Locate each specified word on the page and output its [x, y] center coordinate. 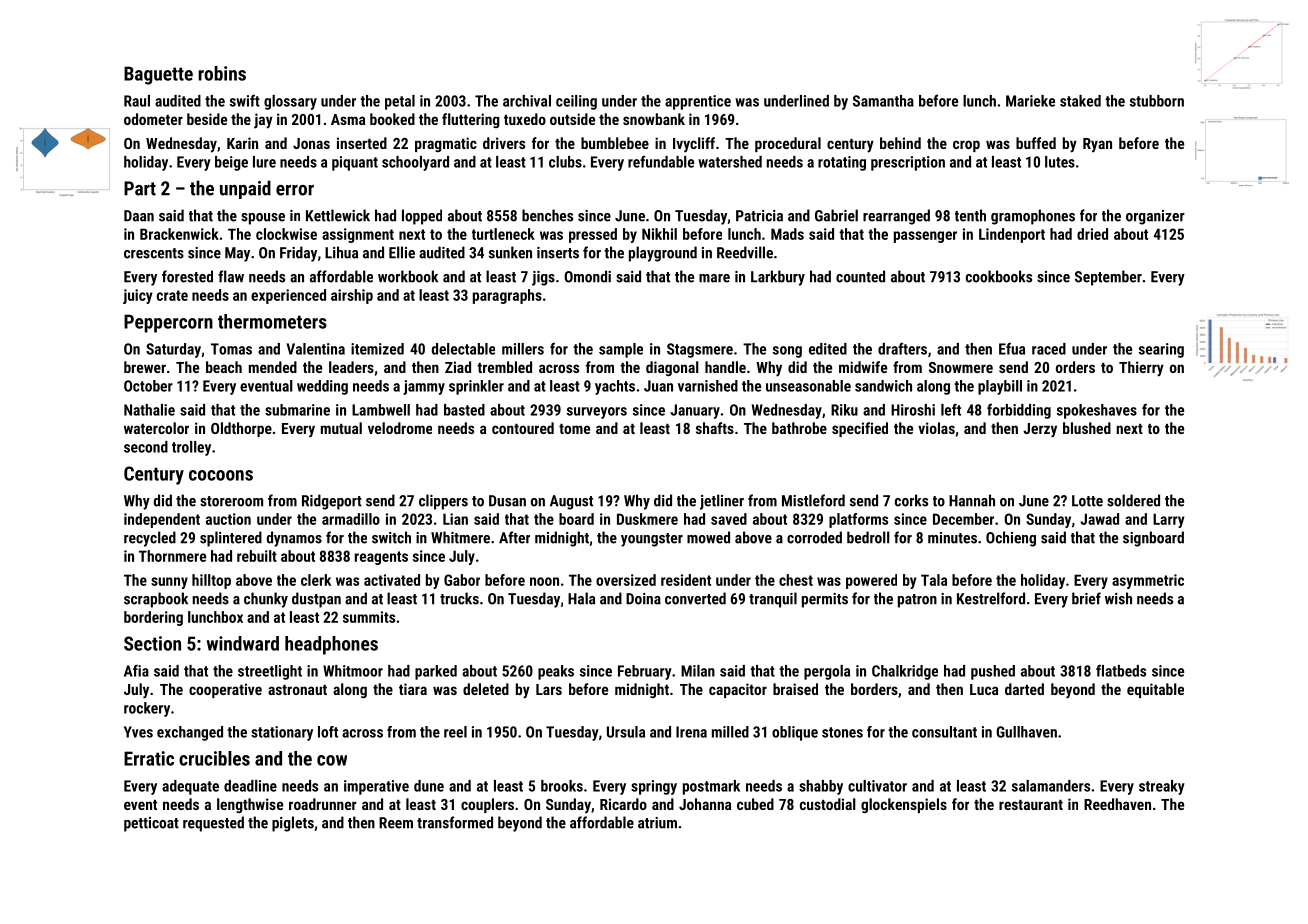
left [951, 409]
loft [328, 732]
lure [264, 162]
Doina [643, 599]
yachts [615, 387]
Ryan [1097, 145]
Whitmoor [353, 671]
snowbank [654, 119]
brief [1086, 598]
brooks [562, 786]
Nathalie [149, 410]
